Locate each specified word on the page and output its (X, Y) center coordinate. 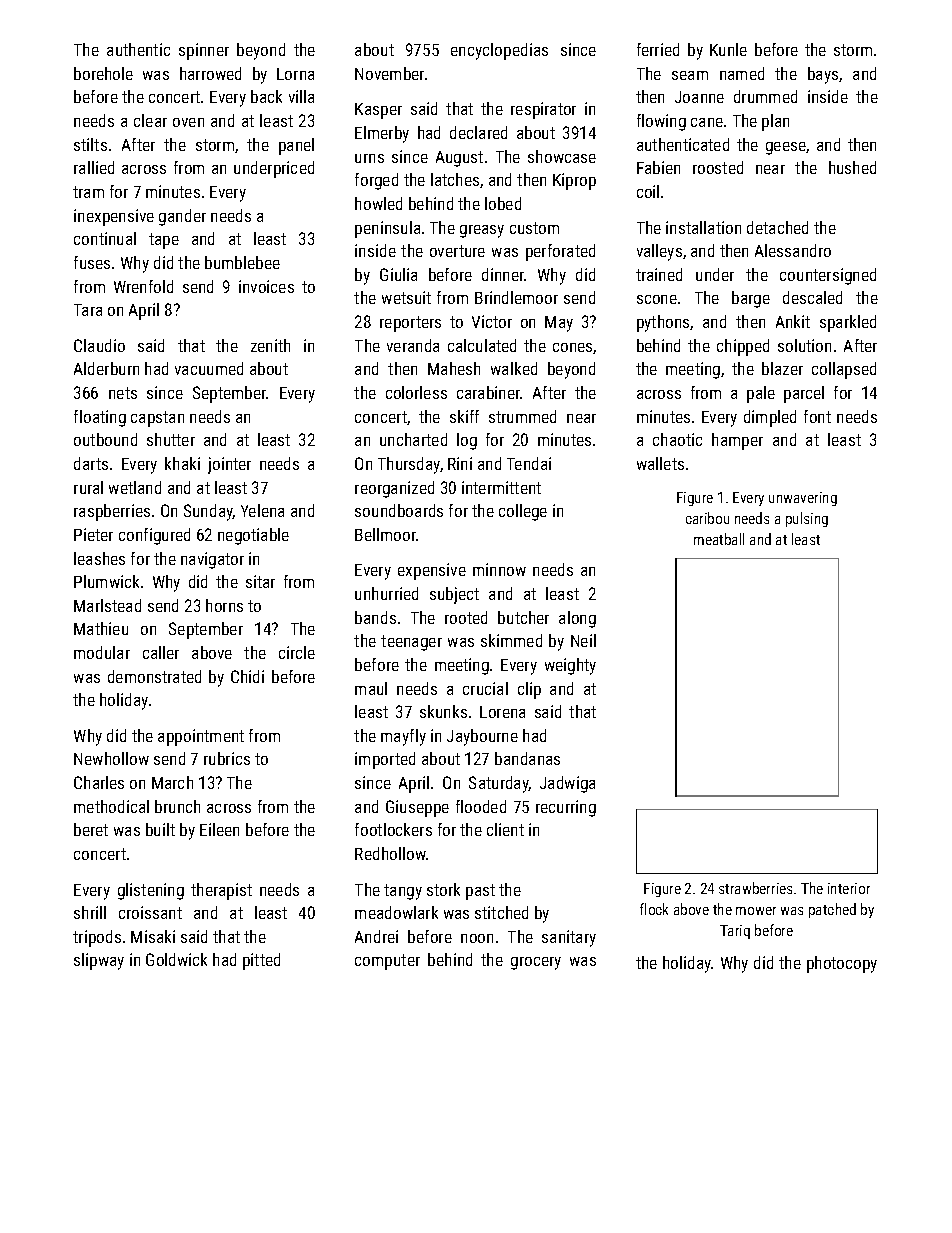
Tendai (529, 463)
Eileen (219, 829)
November (389, 73)
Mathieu (101, 628)
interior (849, 888)
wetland (135, 487)
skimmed (511, 640)
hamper (737, 441)
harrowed (210, 73)
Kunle (728, 49)
